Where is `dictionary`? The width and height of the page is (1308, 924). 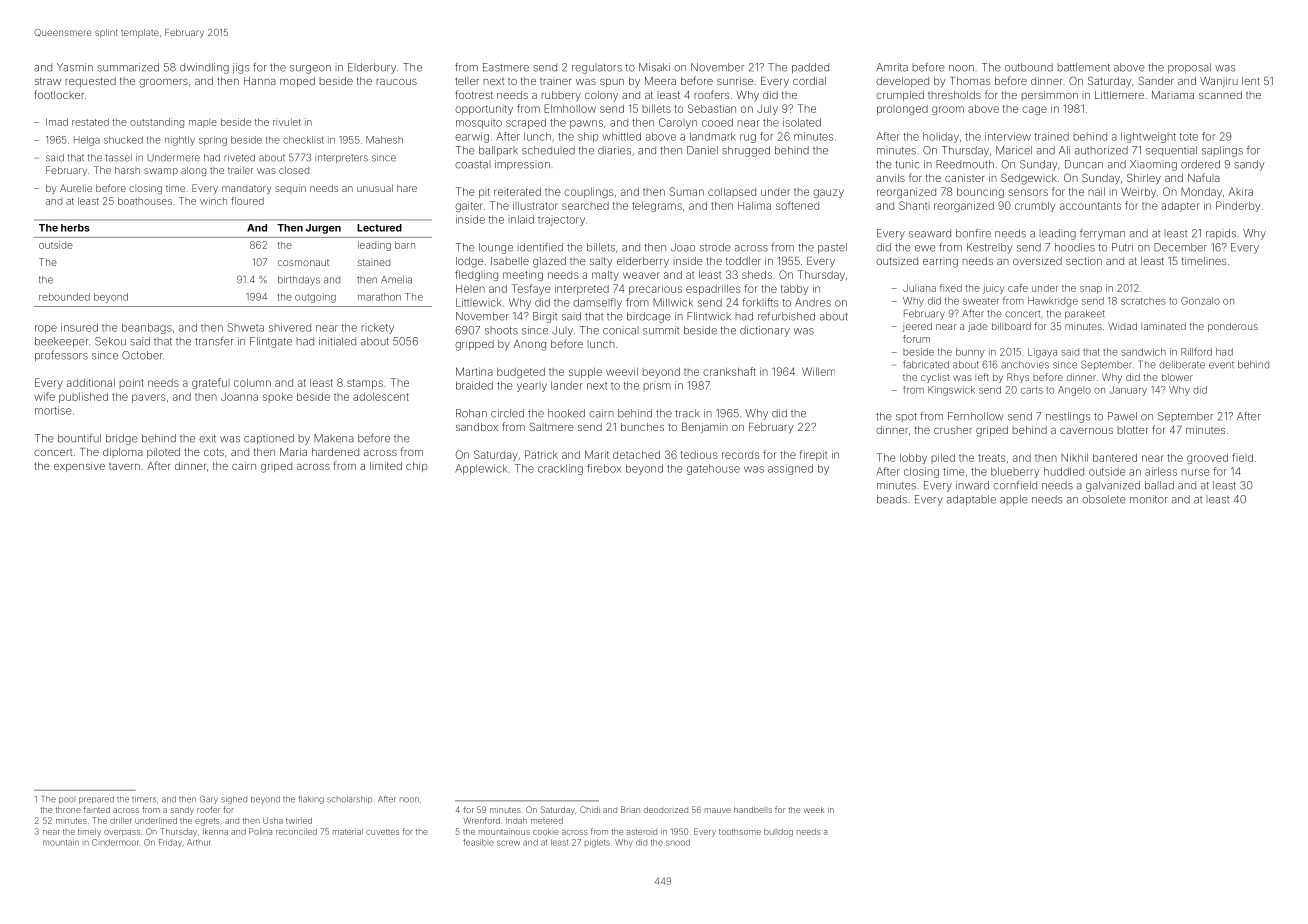
dictionary is located at coordinates (765, 331).
